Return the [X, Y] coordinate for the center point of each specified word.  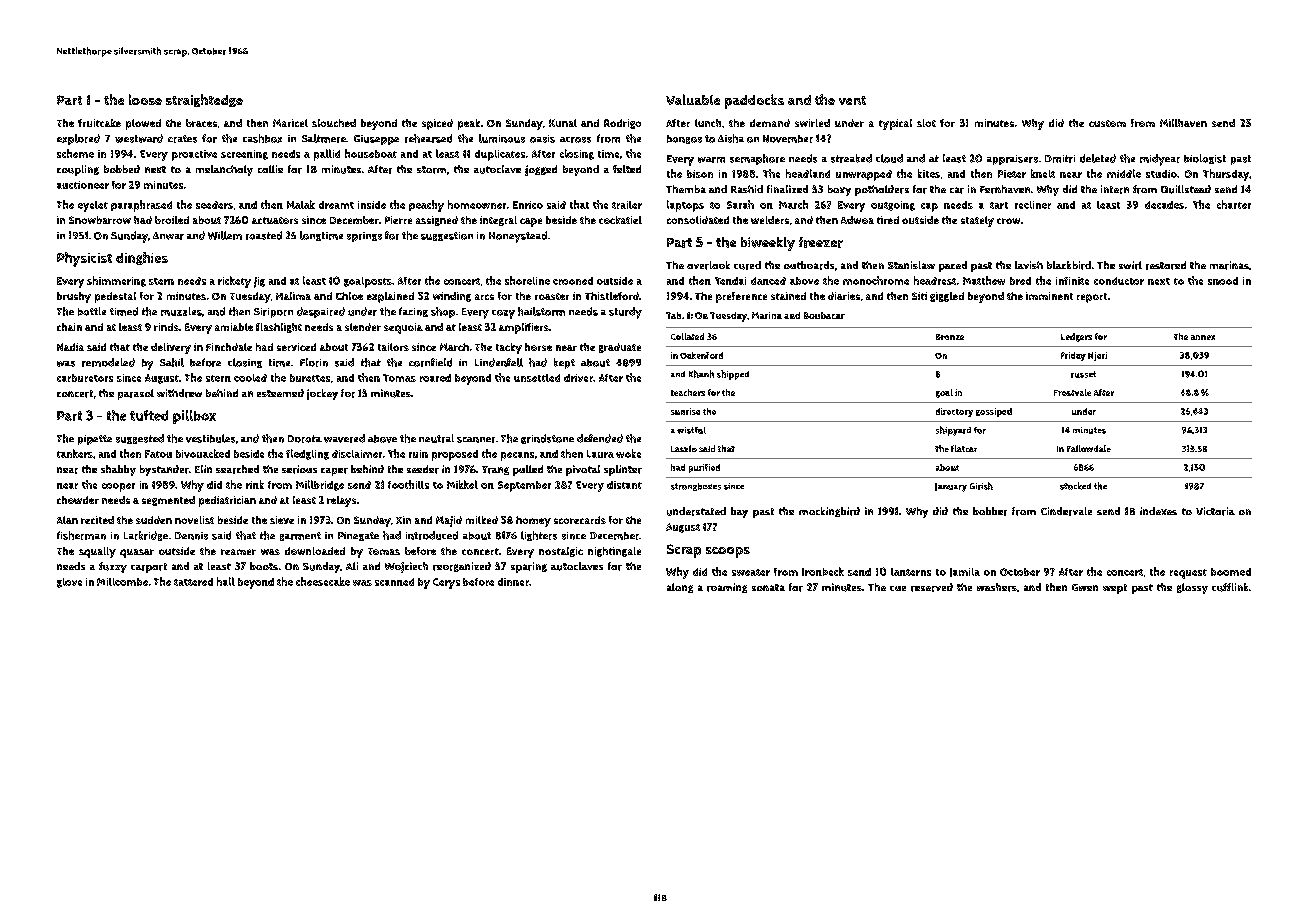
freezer [821, 242]
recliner [1033, 205]
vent [852, 100]
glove [69, 583]
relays [341, 501]
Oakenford [701, 355]
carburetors [85, 378]
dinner [513, 582]
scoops [728, 552]
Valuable [693, 99]
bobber [990, 511]
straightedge [204, 100]
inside [372, 205]
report [1092, 298]
